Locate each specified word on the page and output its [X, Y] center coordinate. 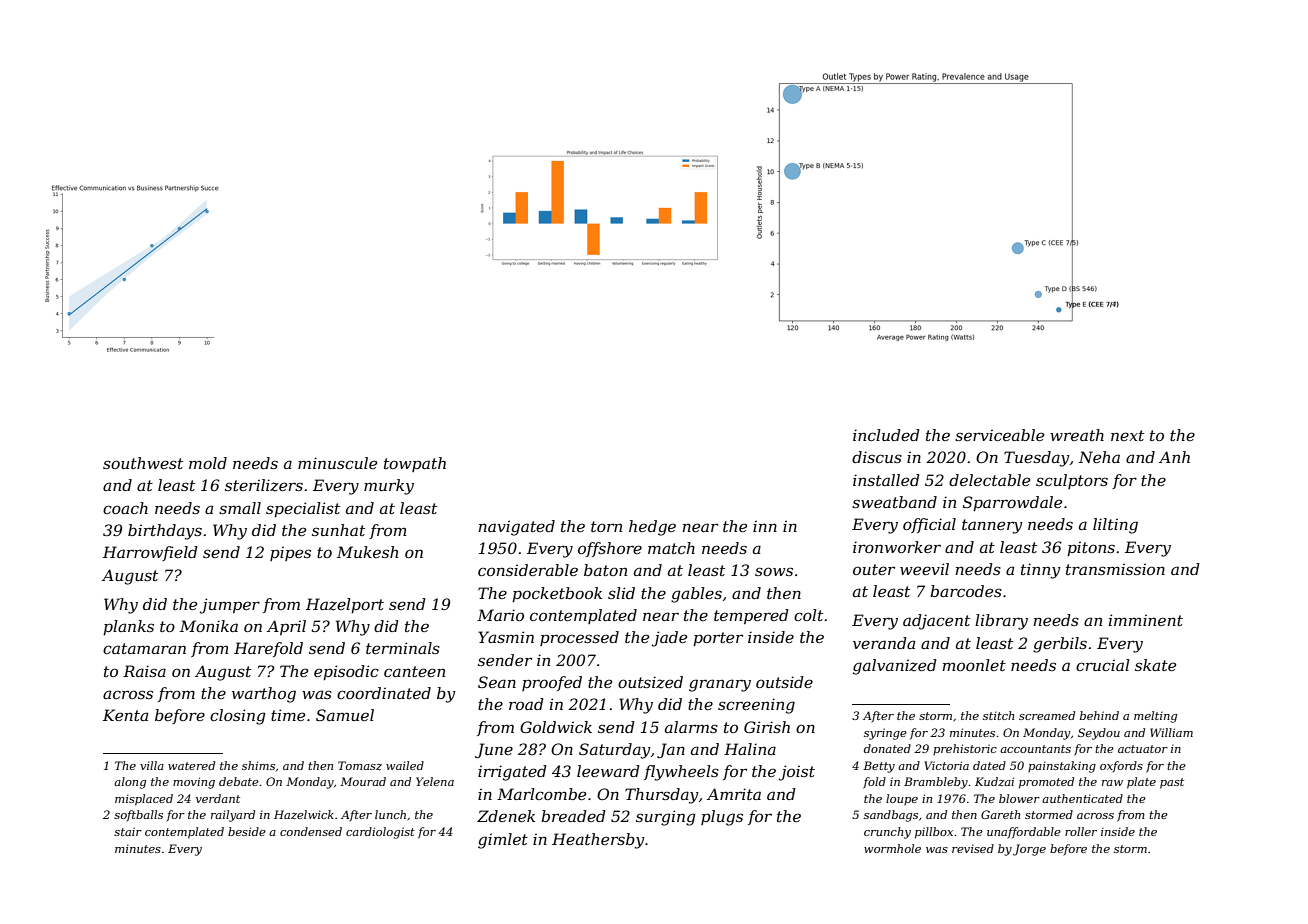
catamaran [144, 648]
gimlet [503, 841]
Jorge [1029, 850]
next [1127, 435]
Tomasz [360, 765]
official [929, 525]
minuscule [337, 463]
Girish [767, 727]
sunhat [338, 530]
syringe [885, 734]
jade [669, 639]
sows [774, 571]
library [1001, 622]
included [886, 435]
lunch [390, 814]
